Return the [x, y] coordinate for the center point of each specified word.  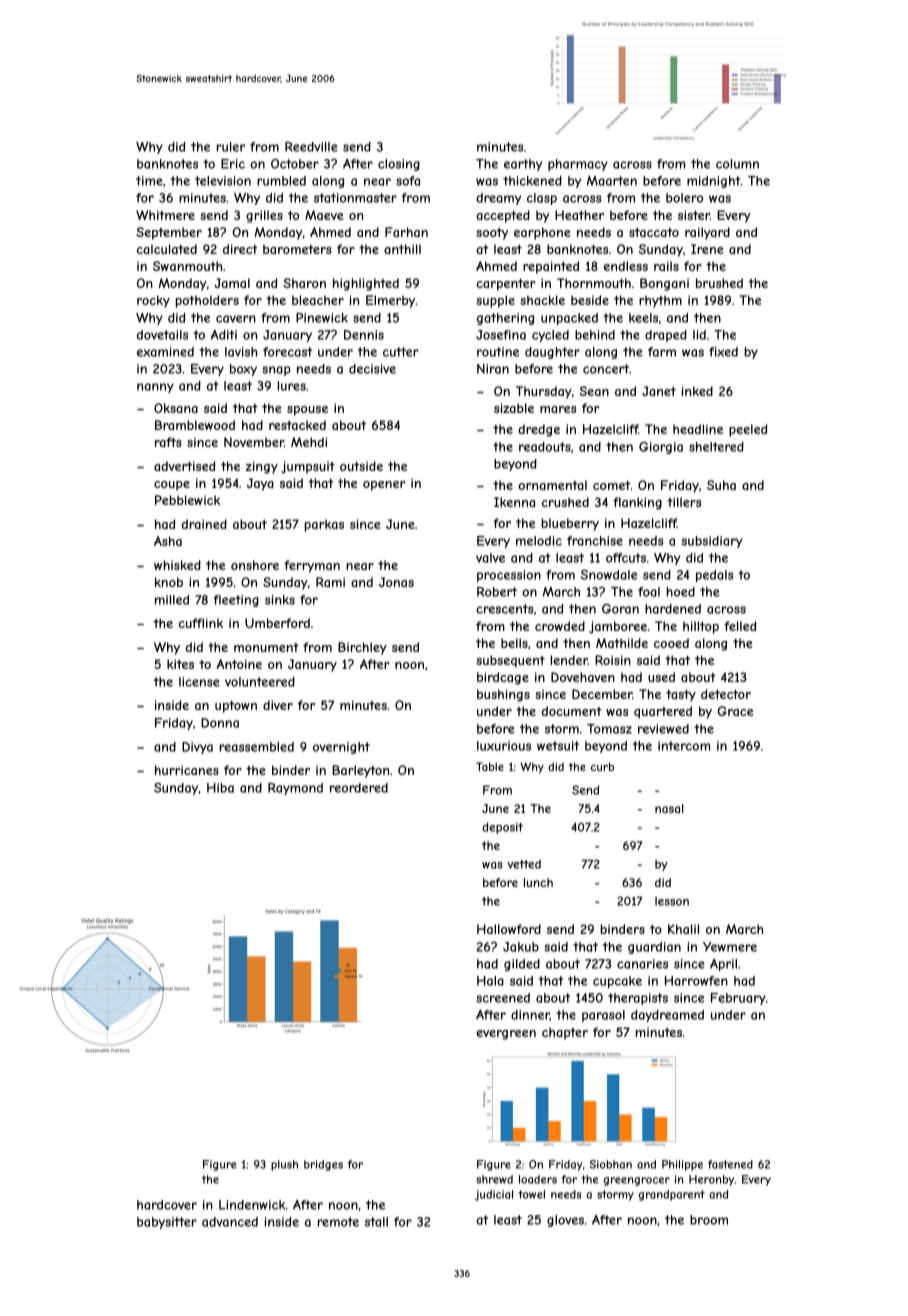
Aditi [224, 335]
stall [376, 1222]
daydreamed [667, 1016]
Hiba [220, 788]
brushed [719, 283]
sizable [514, 408]
